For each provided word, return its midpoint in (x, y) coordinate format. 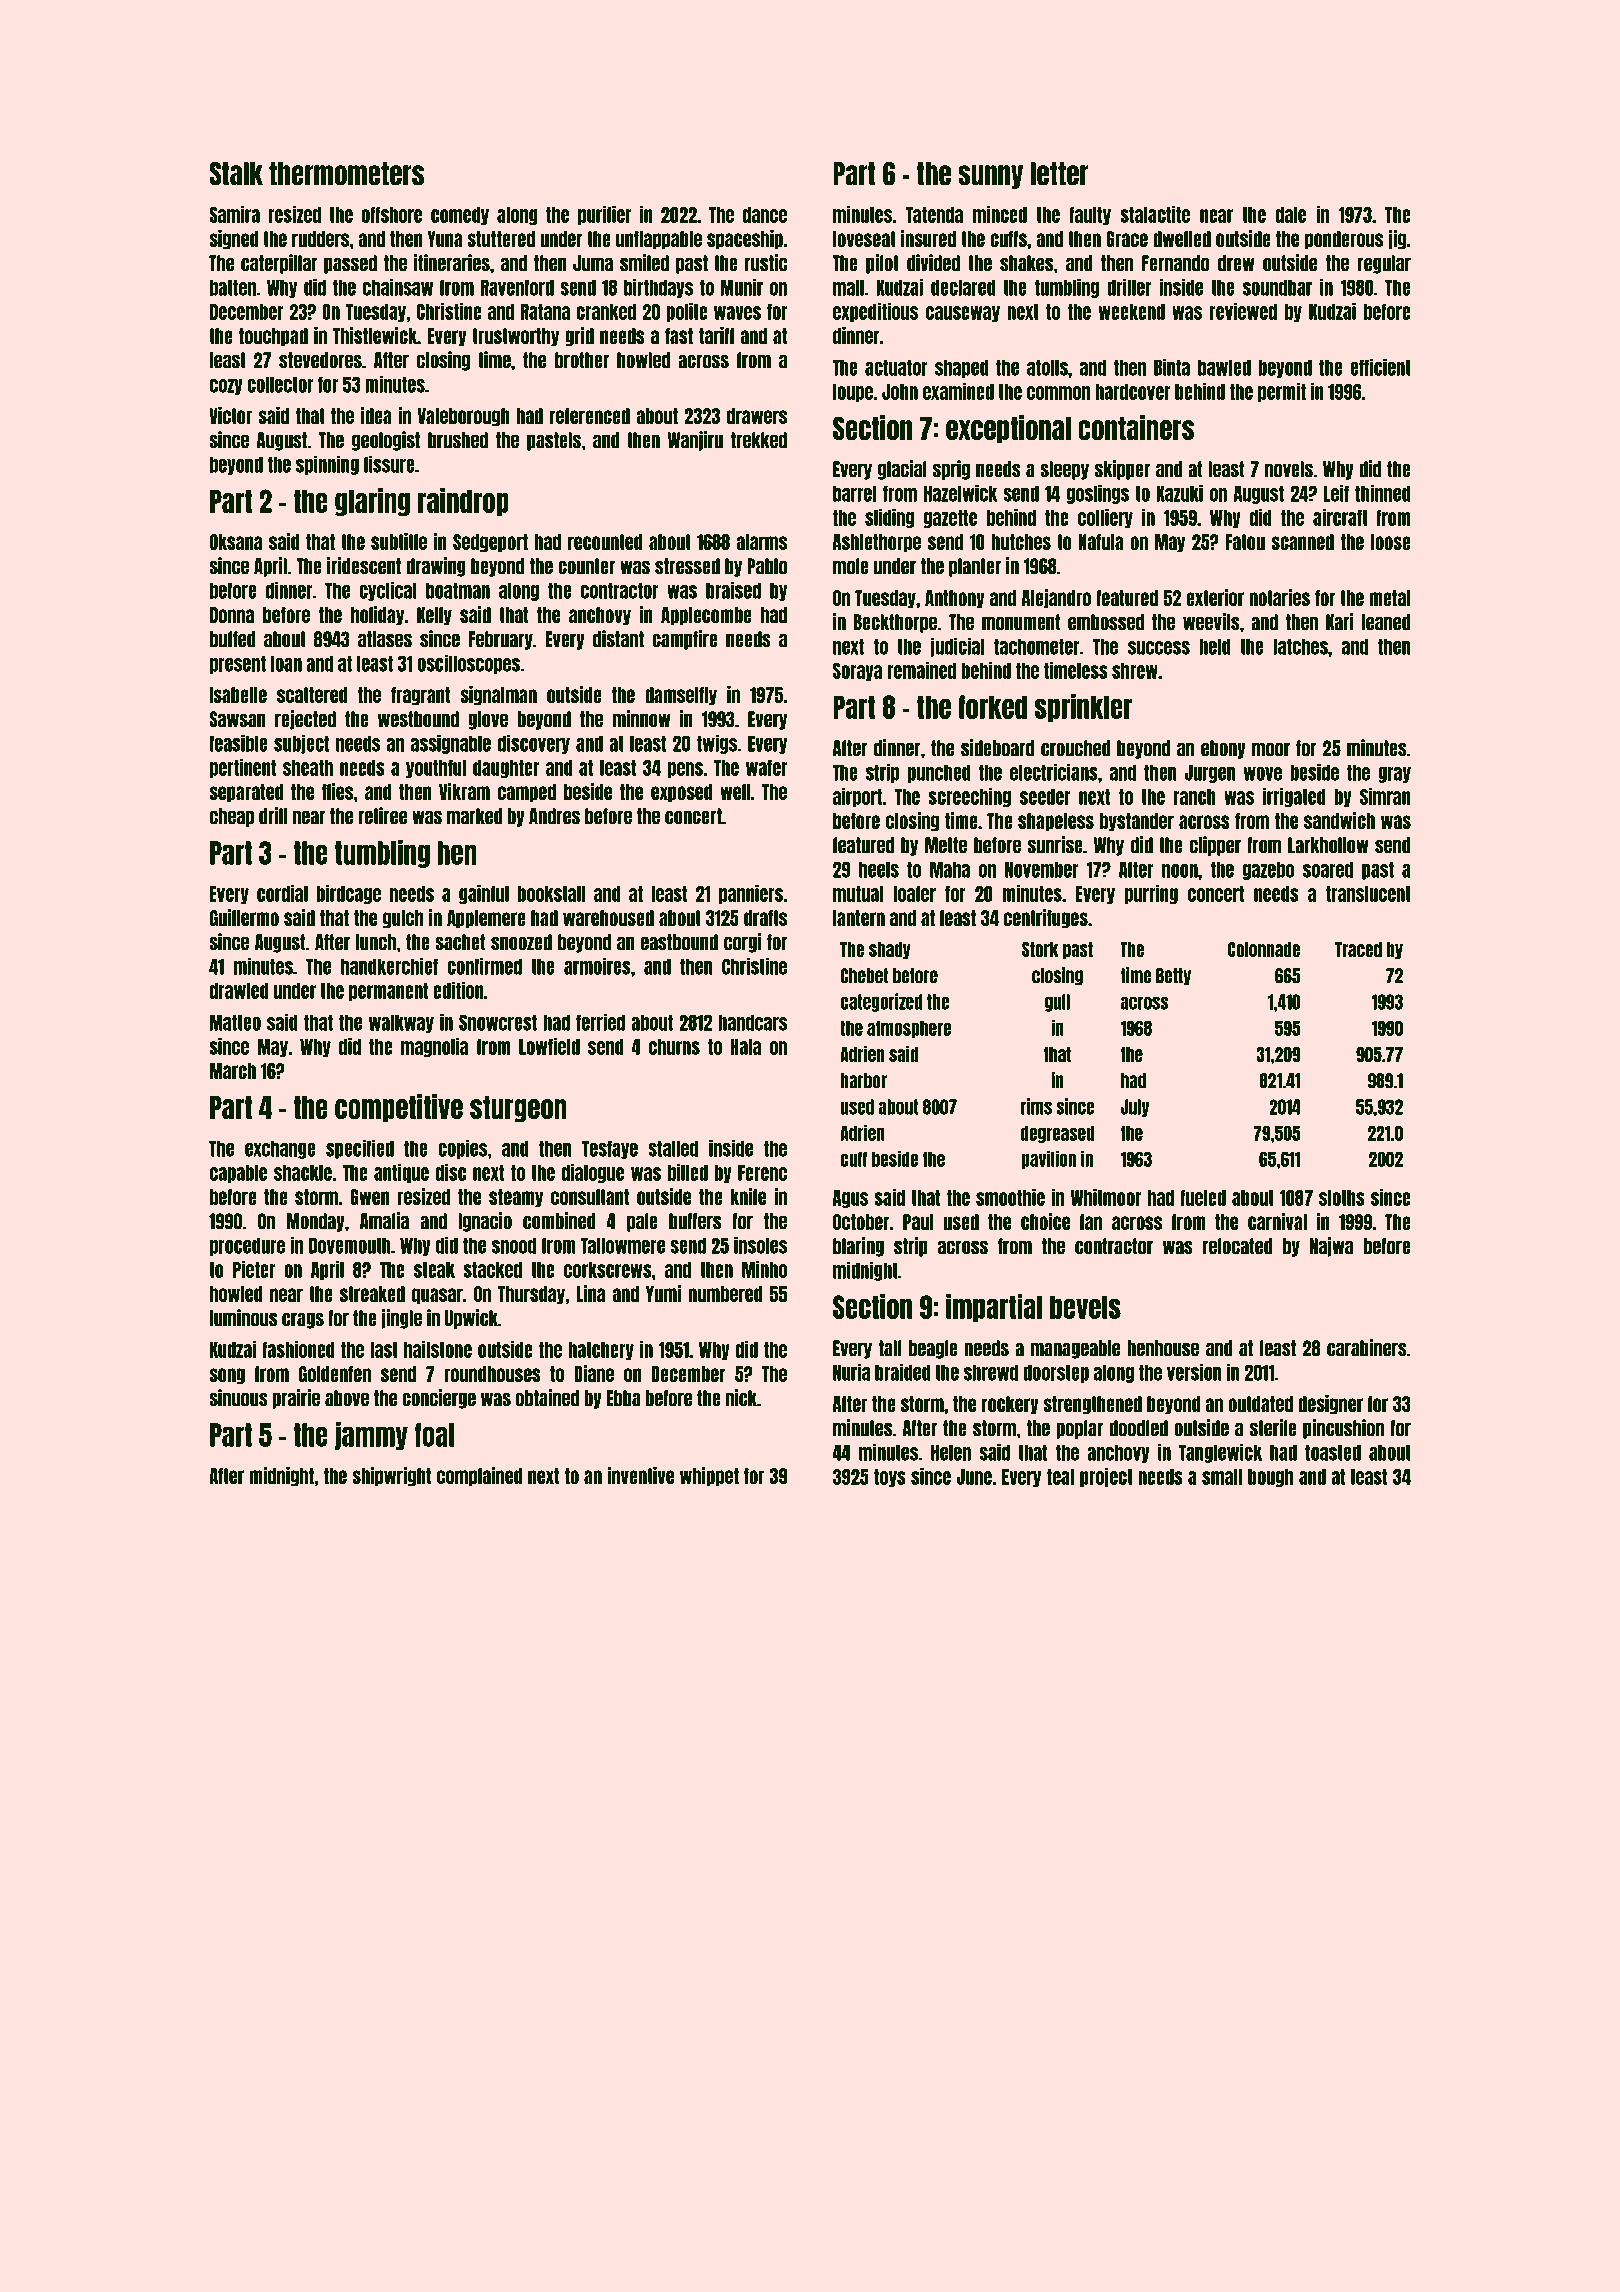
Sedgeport (490, 543)
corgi (742, 943)
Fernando (1175, 263)
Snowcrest (498, 1022)
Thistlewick (375, 335)
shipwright (391, 1477)
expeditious (875, 312)
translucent (1368, 894)
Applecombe (706, 616)
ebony (1223, 749)
